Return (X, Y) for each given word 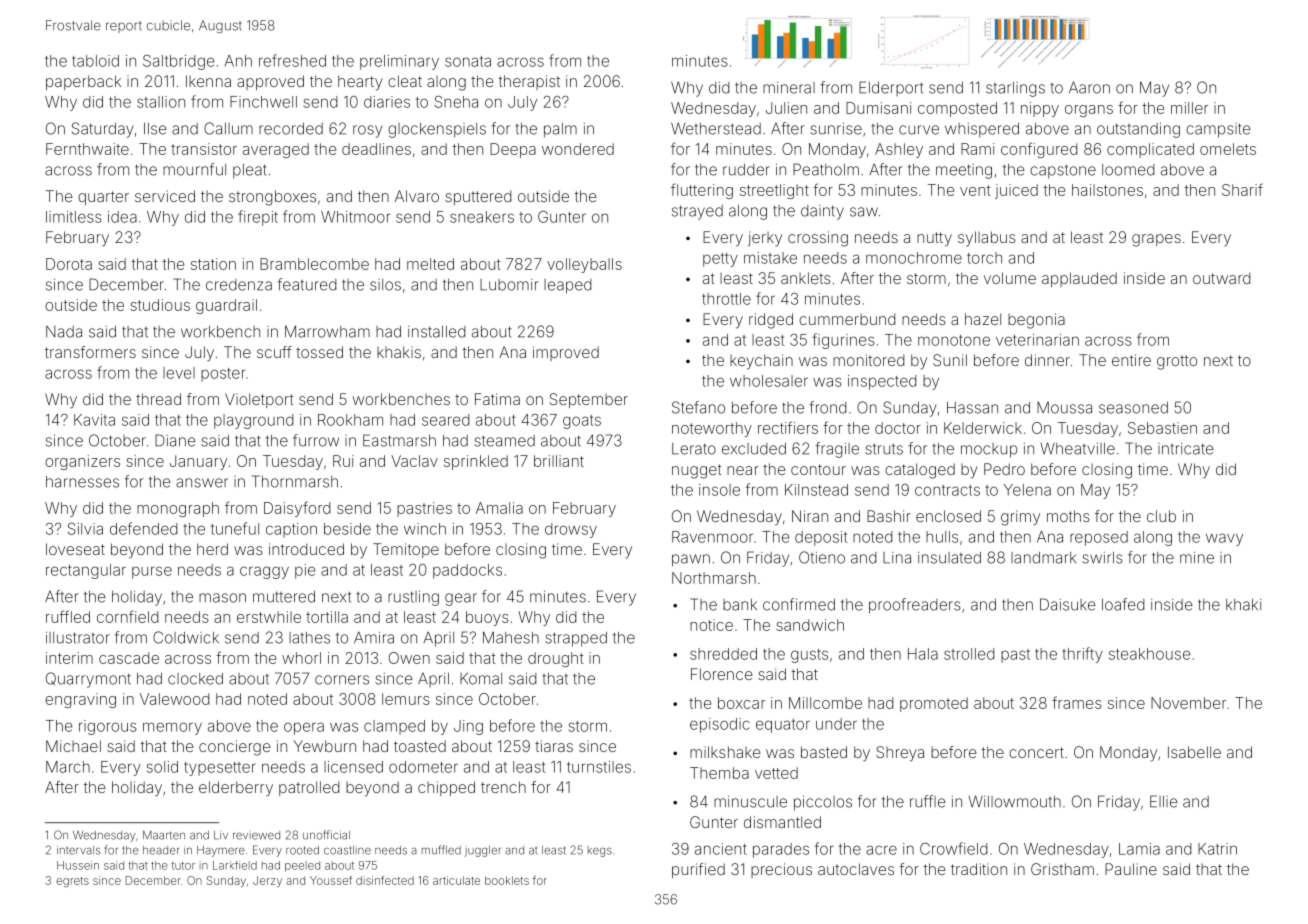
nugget (697, 471)
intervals (78, 850)
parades (781, 850)
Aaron (1089, 87)
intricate (1186, 449)
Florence (721, 674)
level (179, 373)
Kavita (94, 420)
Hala (923, 654)
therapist (529, 82)
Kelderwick (983, 428)
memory (172, 728)
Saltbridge (179, 62)
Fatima (497, 399)
